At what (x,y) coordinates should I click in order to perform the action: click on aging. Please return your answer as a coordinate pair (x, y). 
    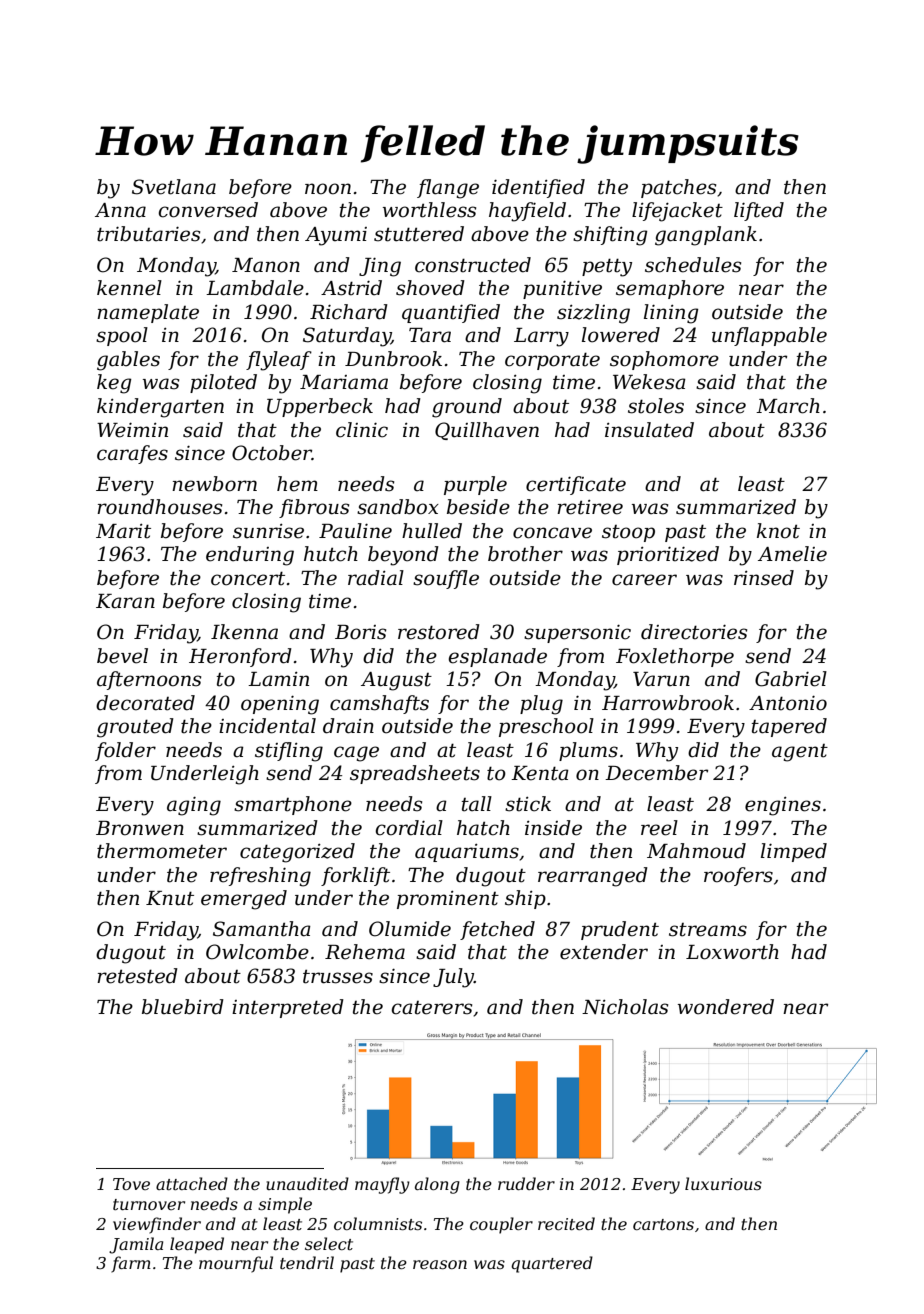
    Looking at the image, I should click on (194, 806).
